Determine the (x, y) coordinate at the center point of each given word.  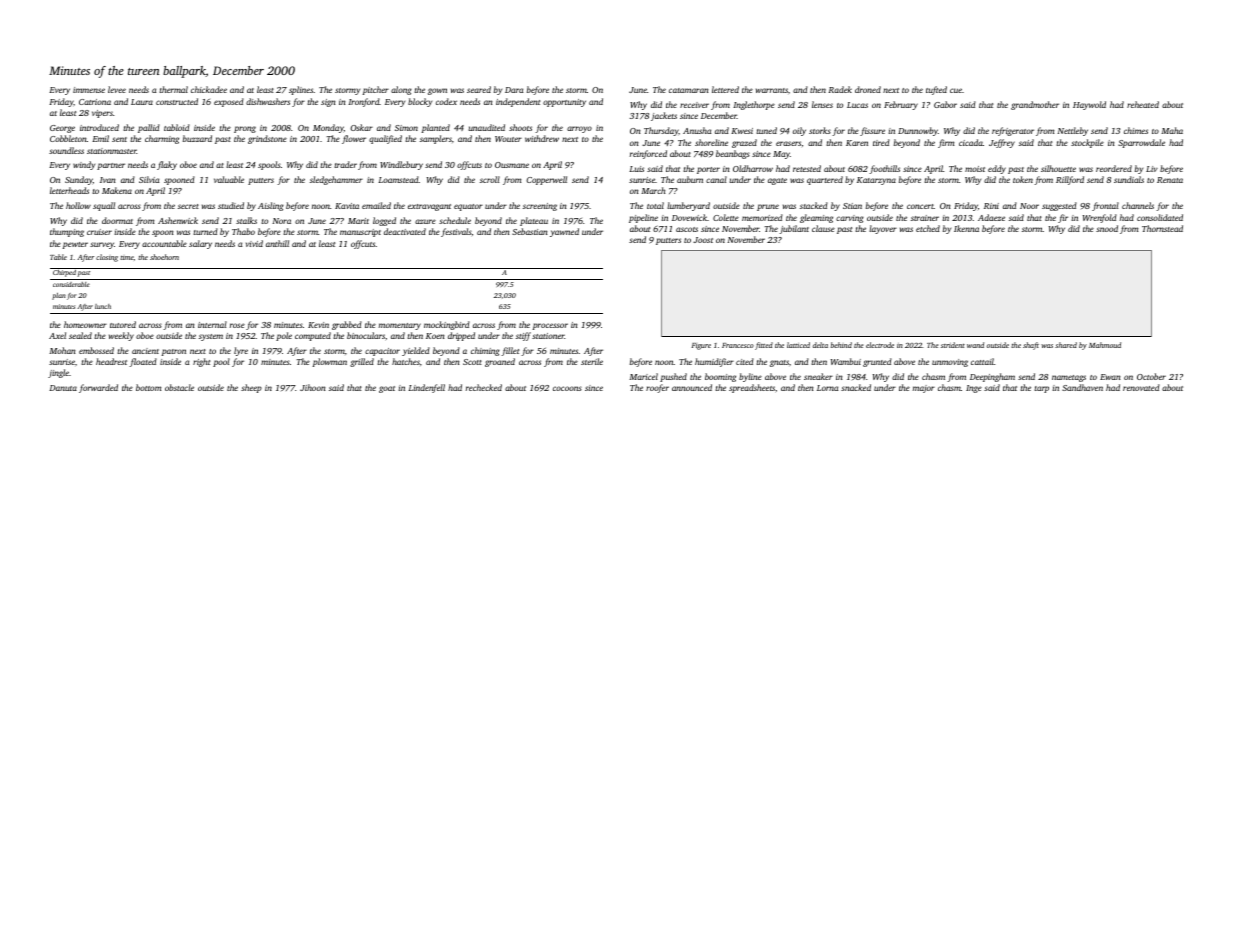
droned (868, 89)
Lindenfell (426, 388)
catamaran (688, 90)
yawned (564, 232)
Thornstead (1162, 228)
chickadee (209, 89)
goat (387, 389)
